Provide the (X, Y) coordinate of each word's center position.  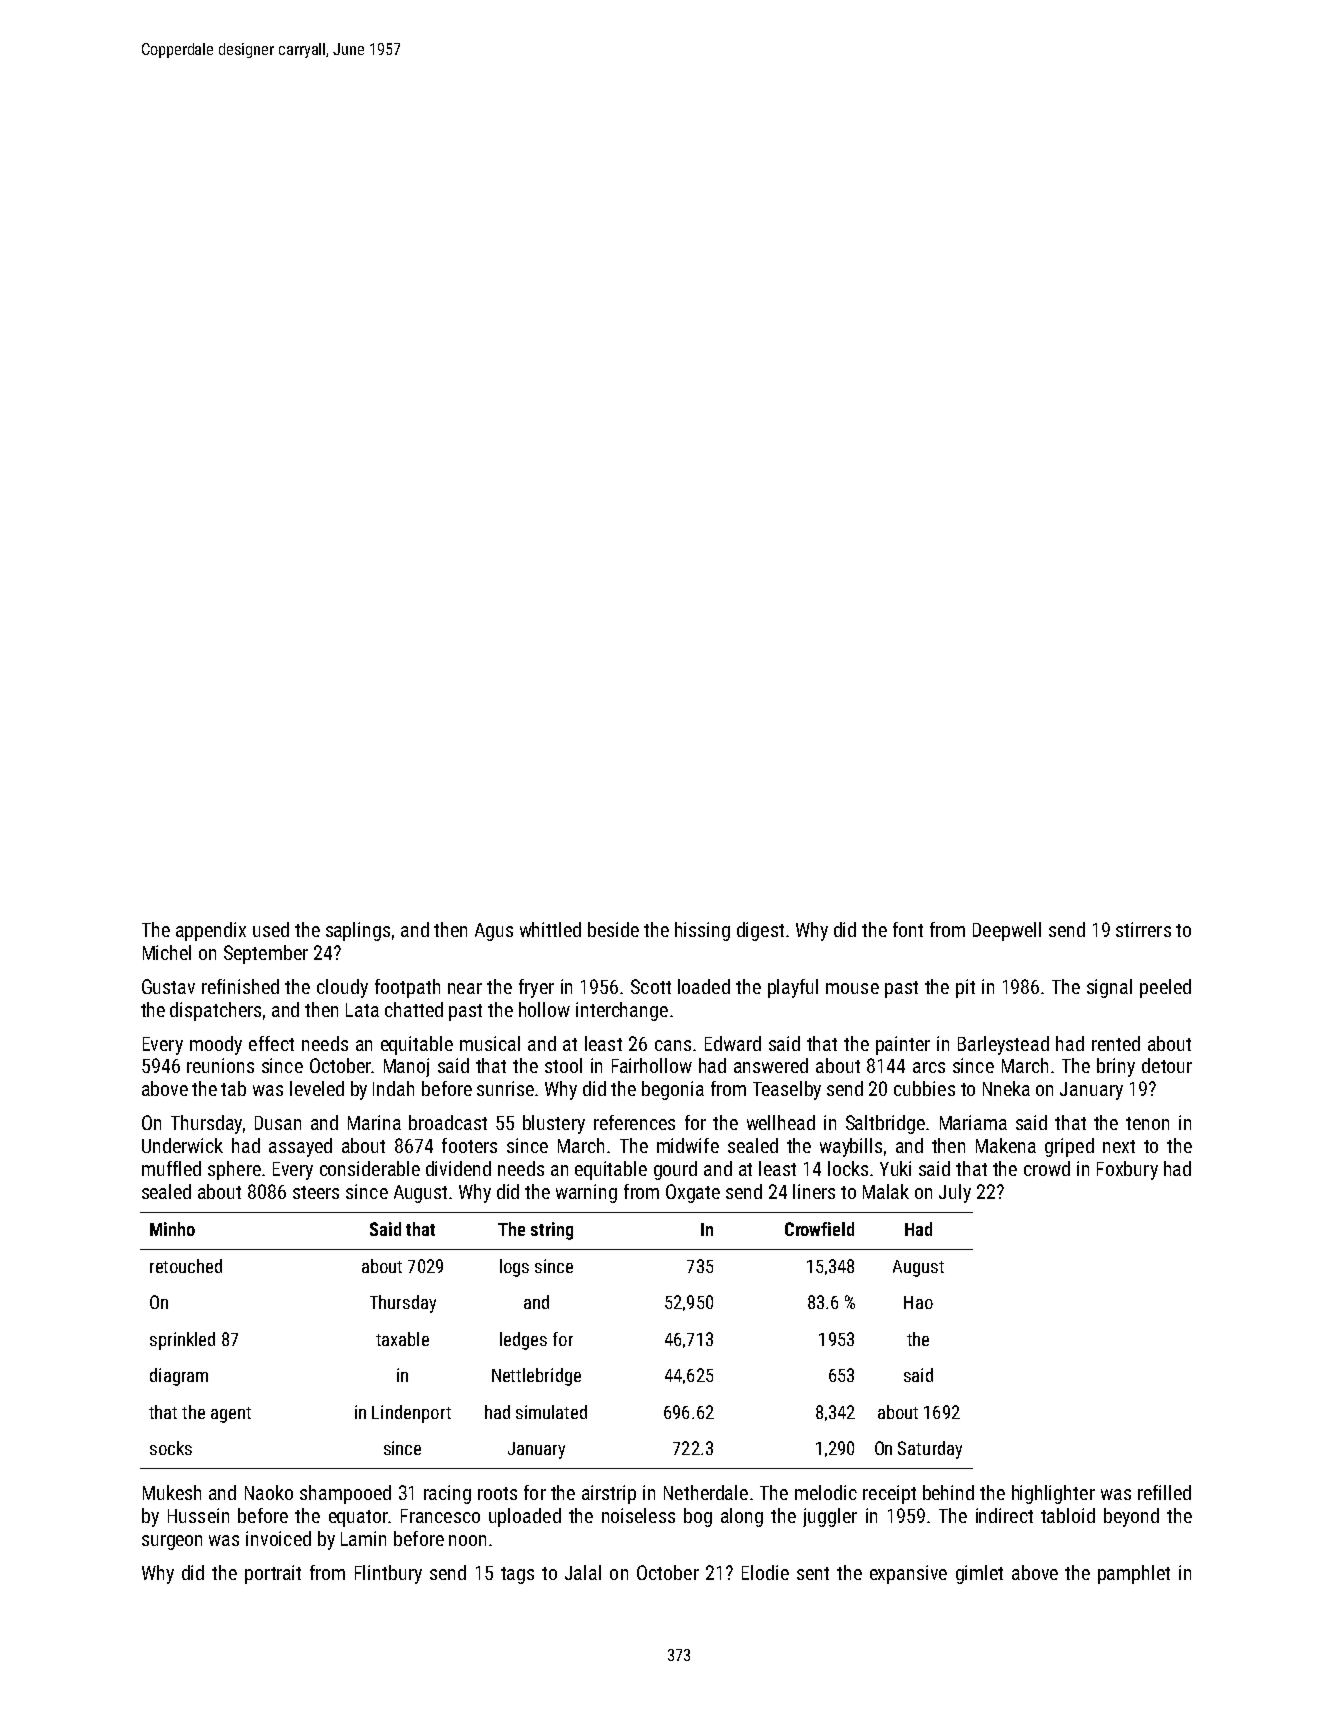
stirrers (1143, 929)
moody (216, 1045)
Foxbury (1127, 1170)
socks (171, 1448)
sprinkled (182, 1341)
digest (760, 931)
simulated (551, 1412)
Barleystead (1003, 1045)
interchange (622, 1011)
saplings (358, 931)
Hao (918, 1302)
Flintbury (388, 1574)
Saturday (930, 1450)
